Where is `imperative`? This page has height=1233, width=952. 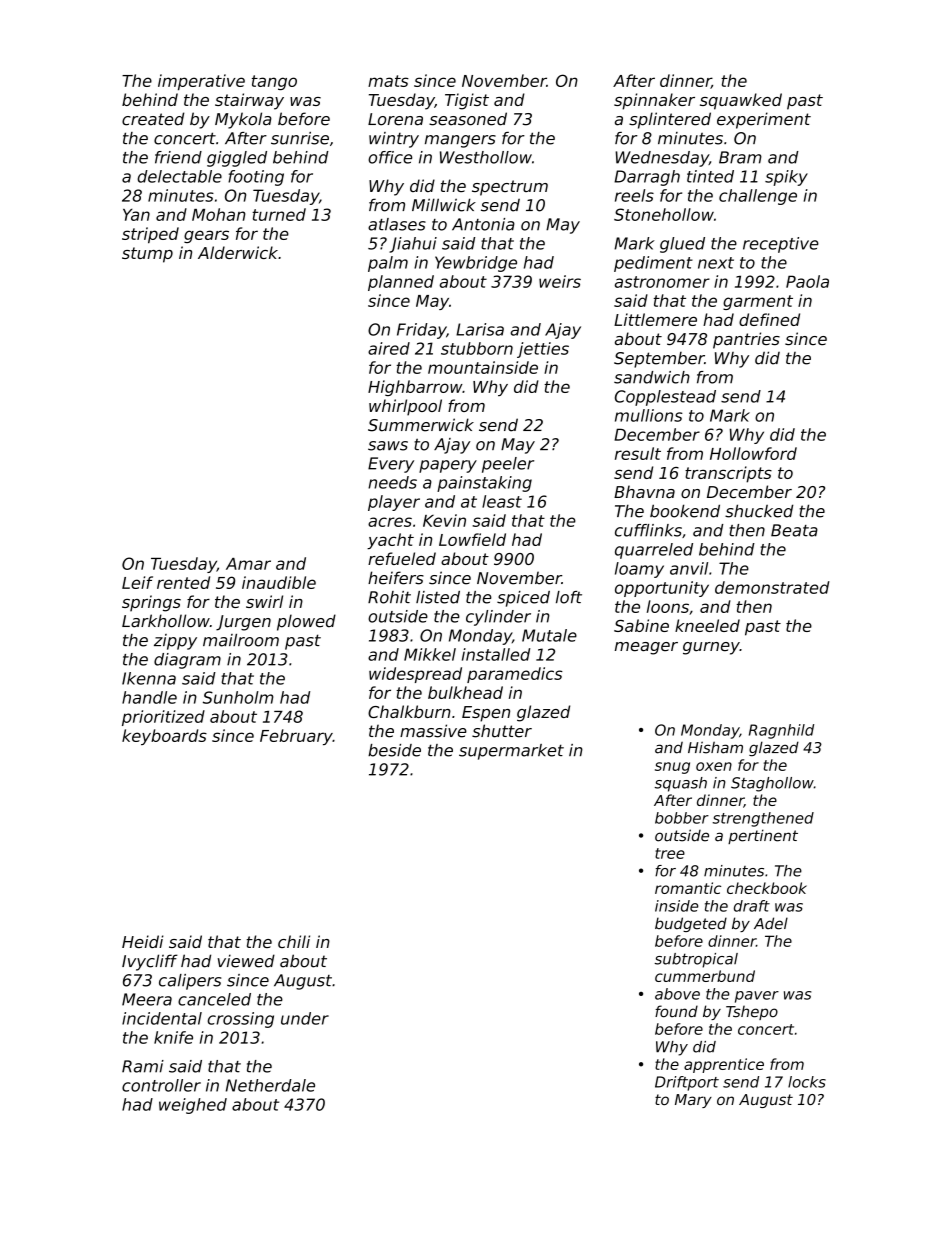 imperative is located at coordinates (201, 82).
